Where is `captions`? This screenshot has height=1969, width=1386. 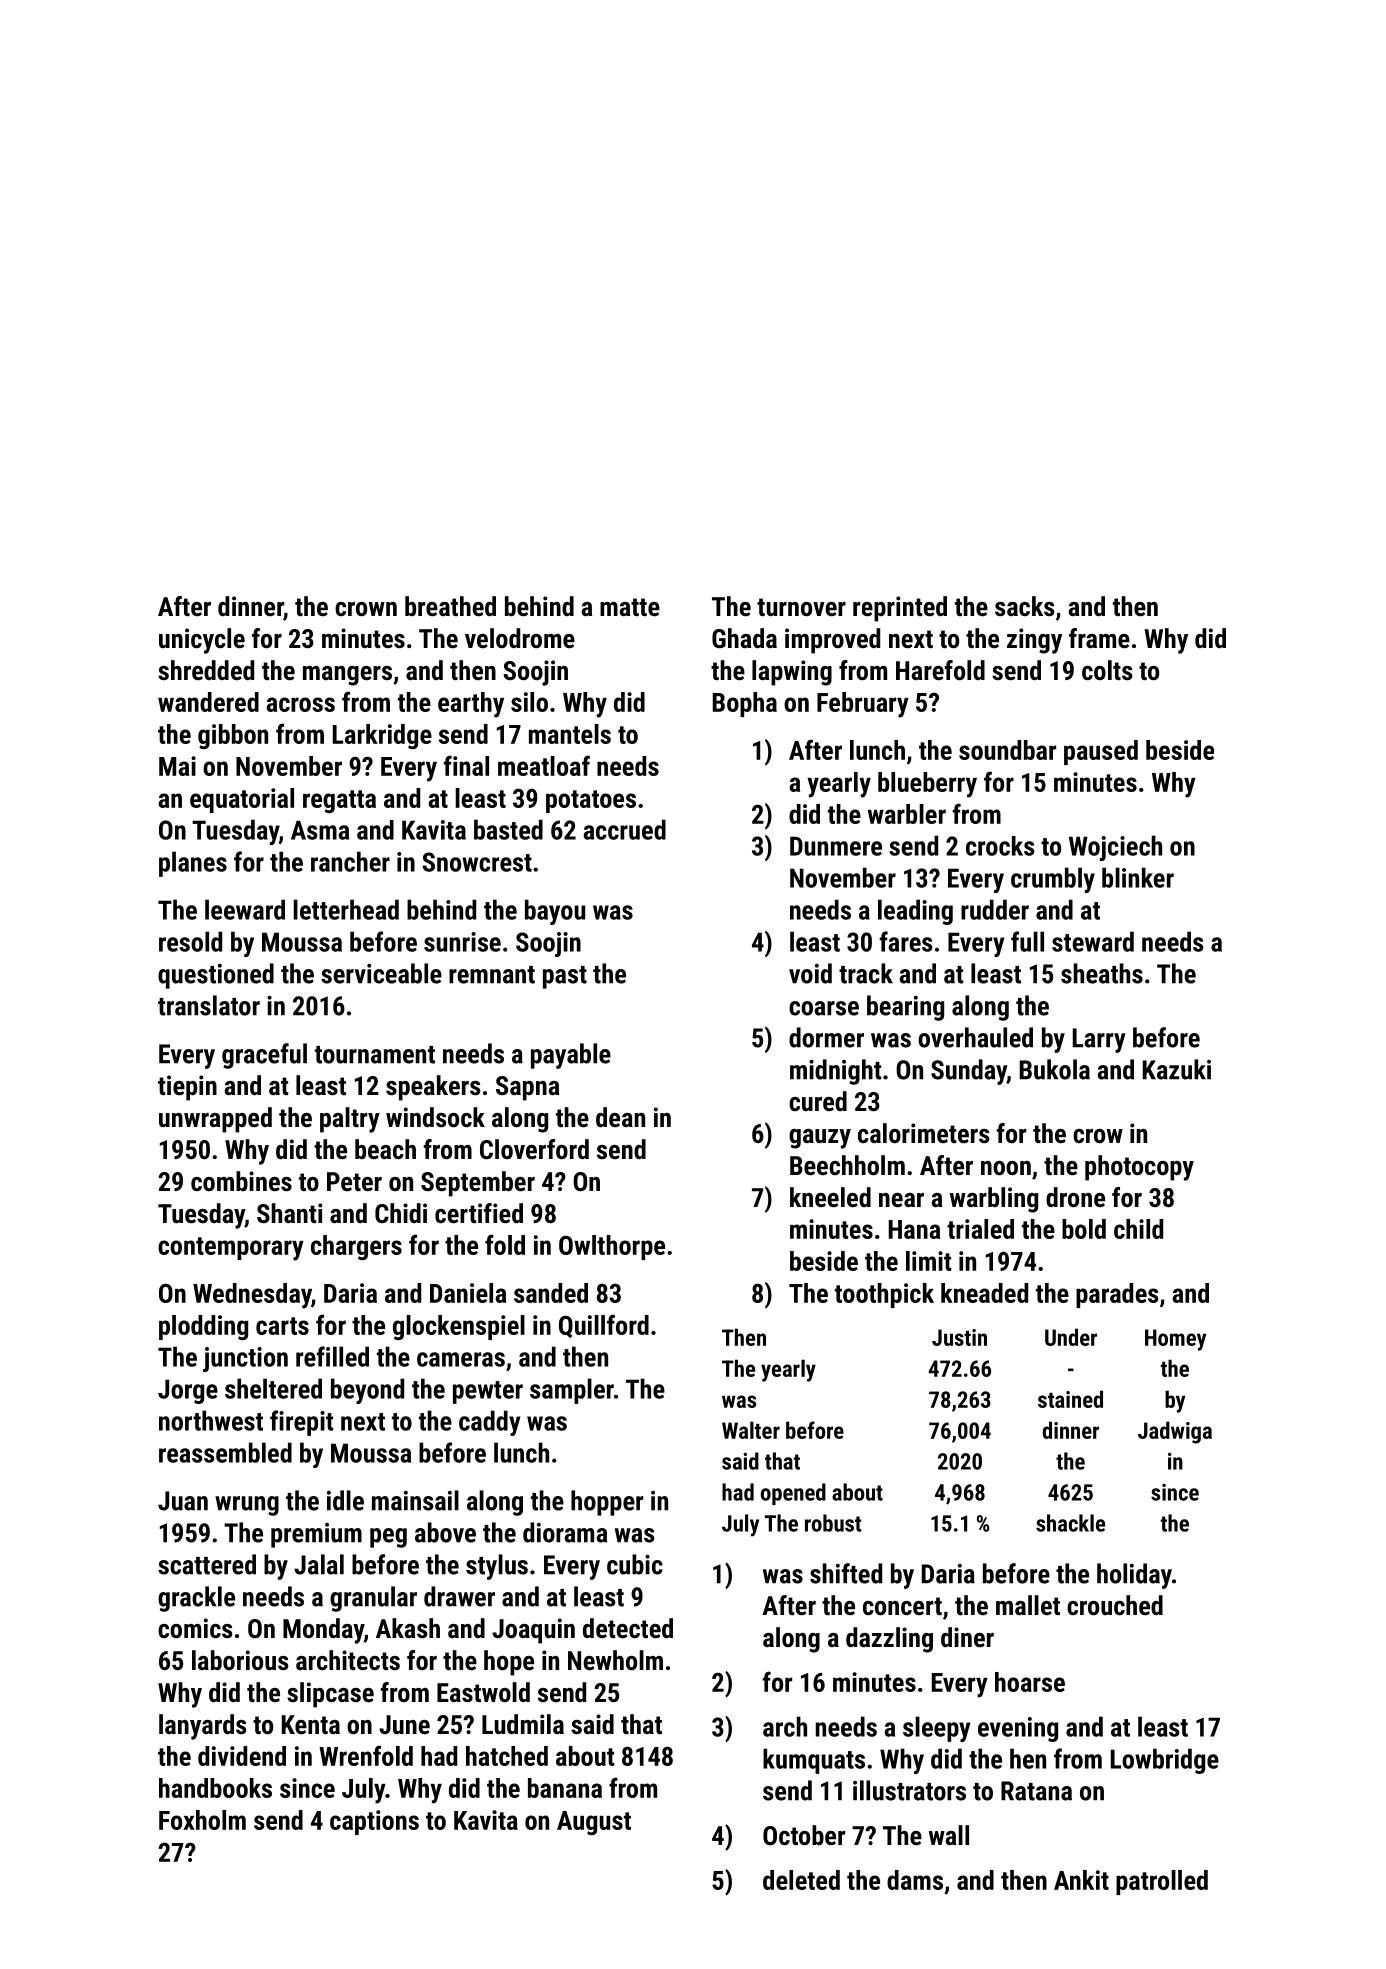
captions is located at coordinates (374, 1822).
